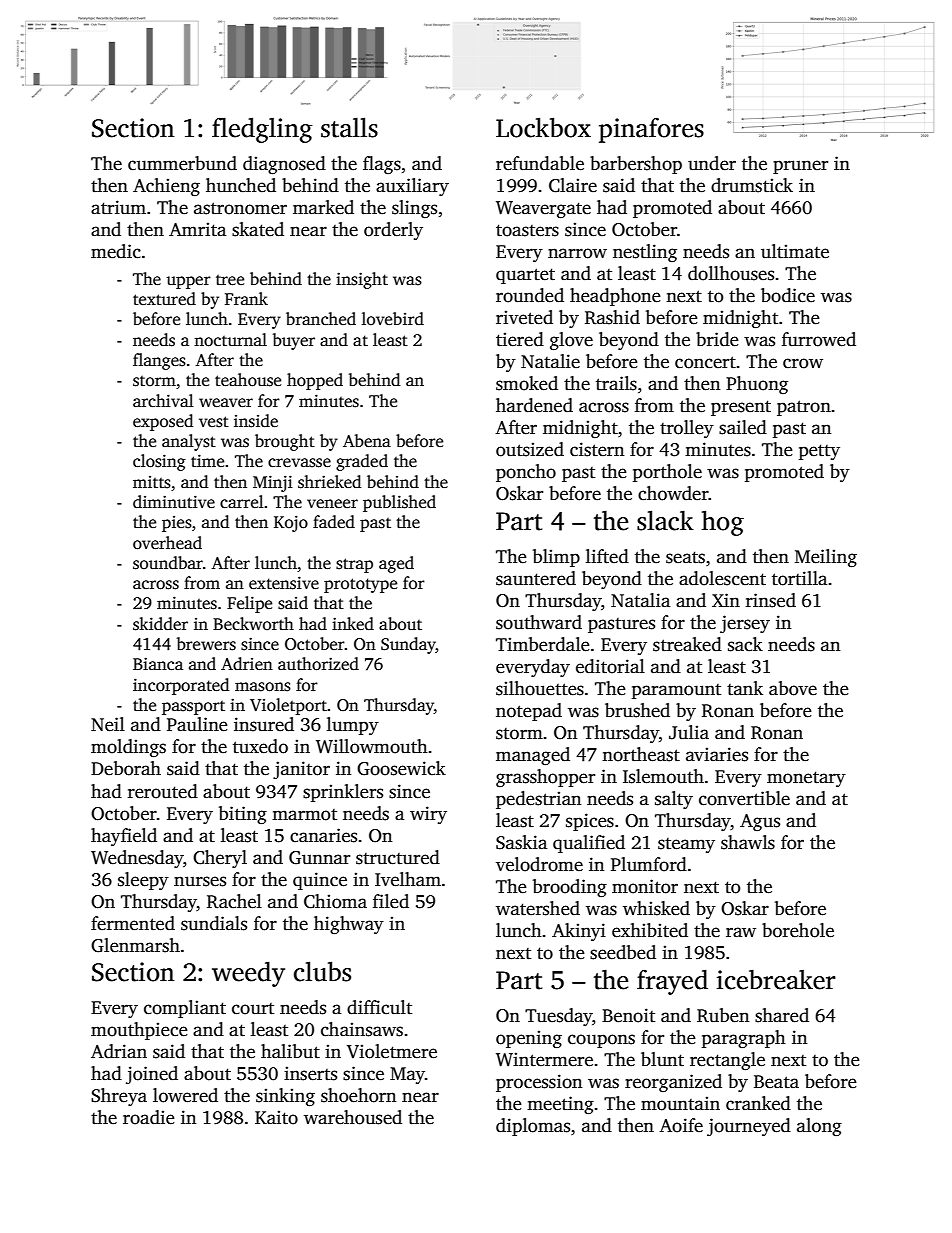 Image resolution: width=952 pixels, height=1233 pixels. Describe the element at coordinates (717, 339) in the screenshot. I see `bride` at that location.
